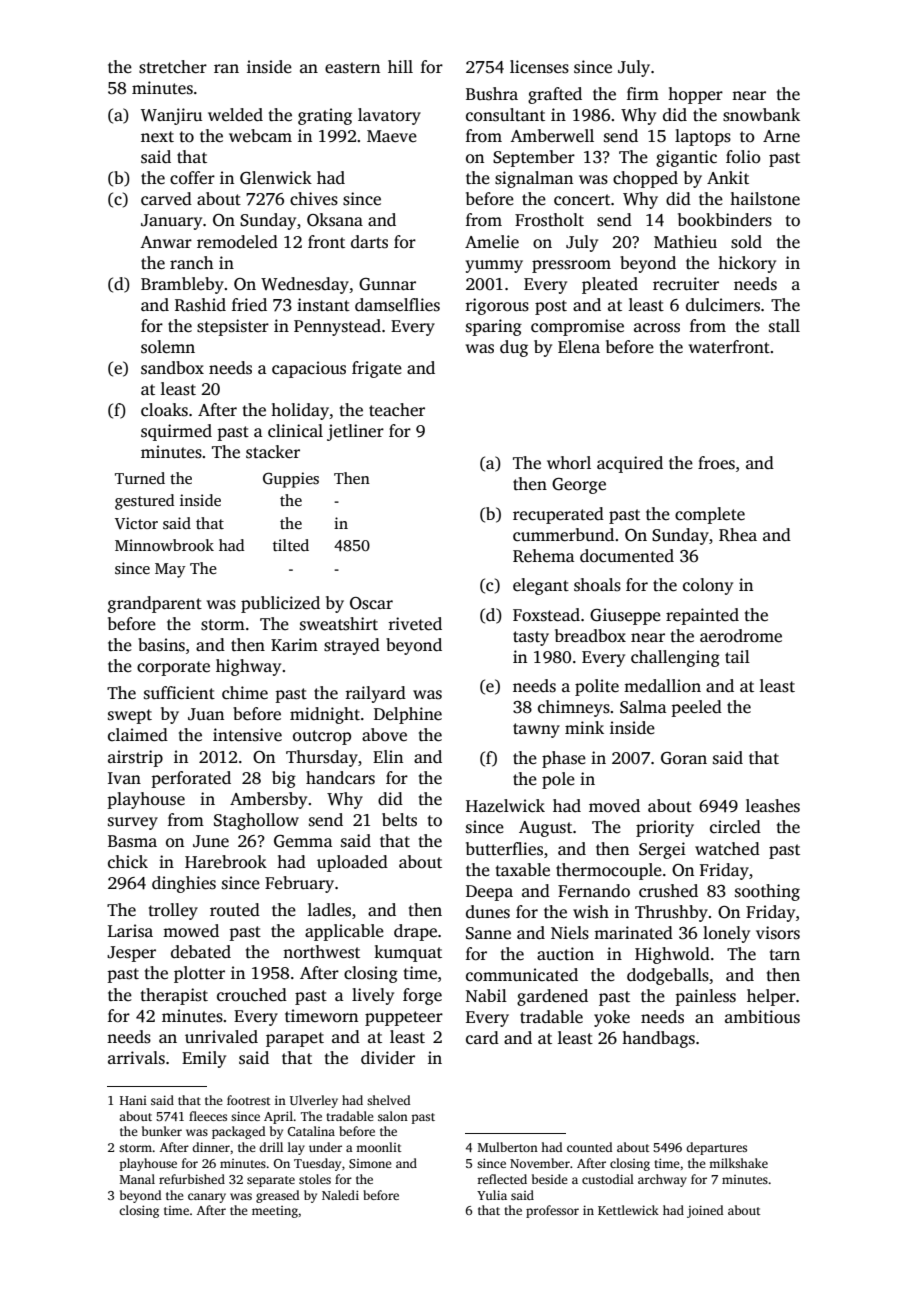 The height and width of the screenshot is (1316, 908). What do you see at coordinates (558, 515) in the screenshot?
I see `recuperated` at bounding box center [558, 515].
